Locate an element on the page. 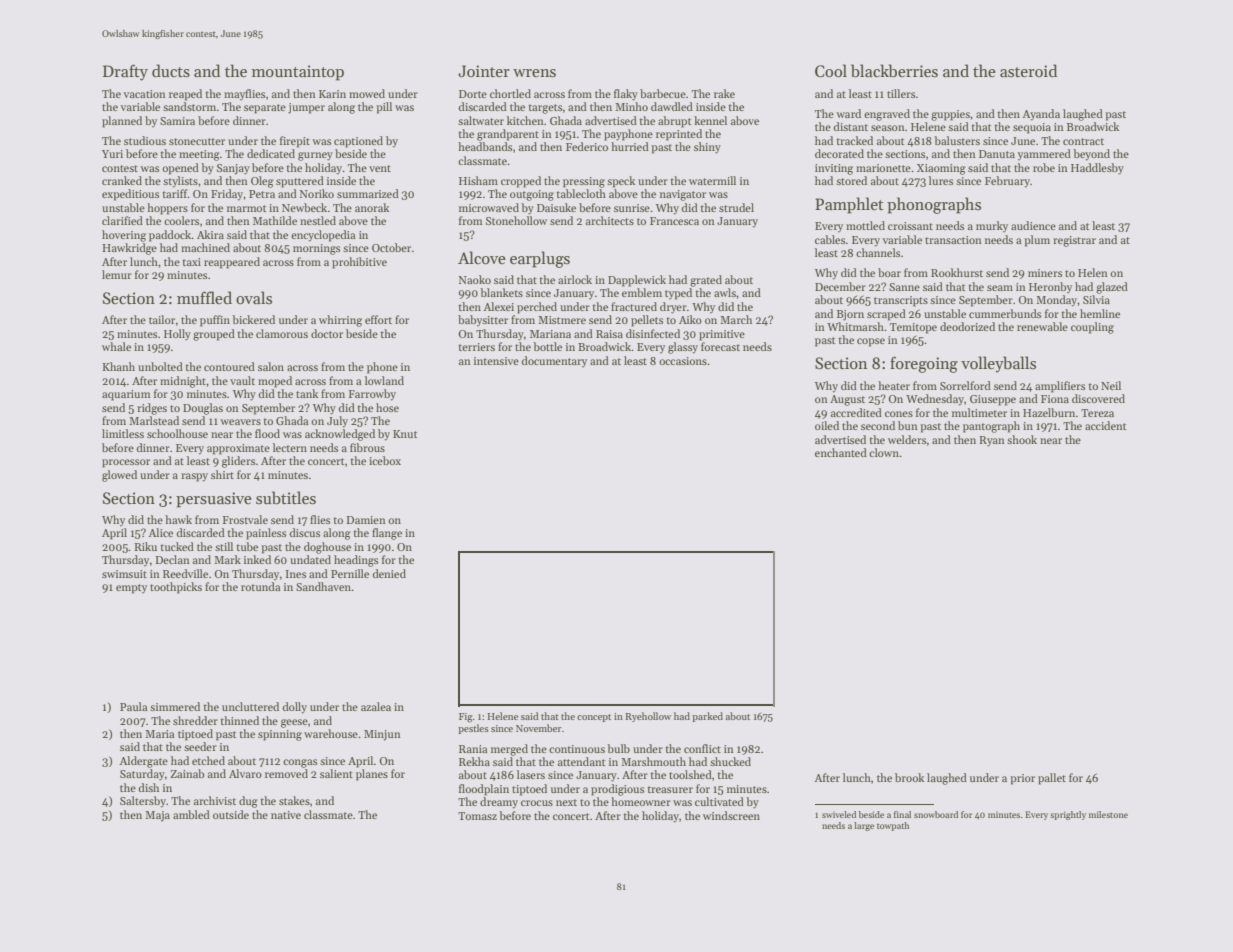  Knut is located at coordinates (405, 434).
